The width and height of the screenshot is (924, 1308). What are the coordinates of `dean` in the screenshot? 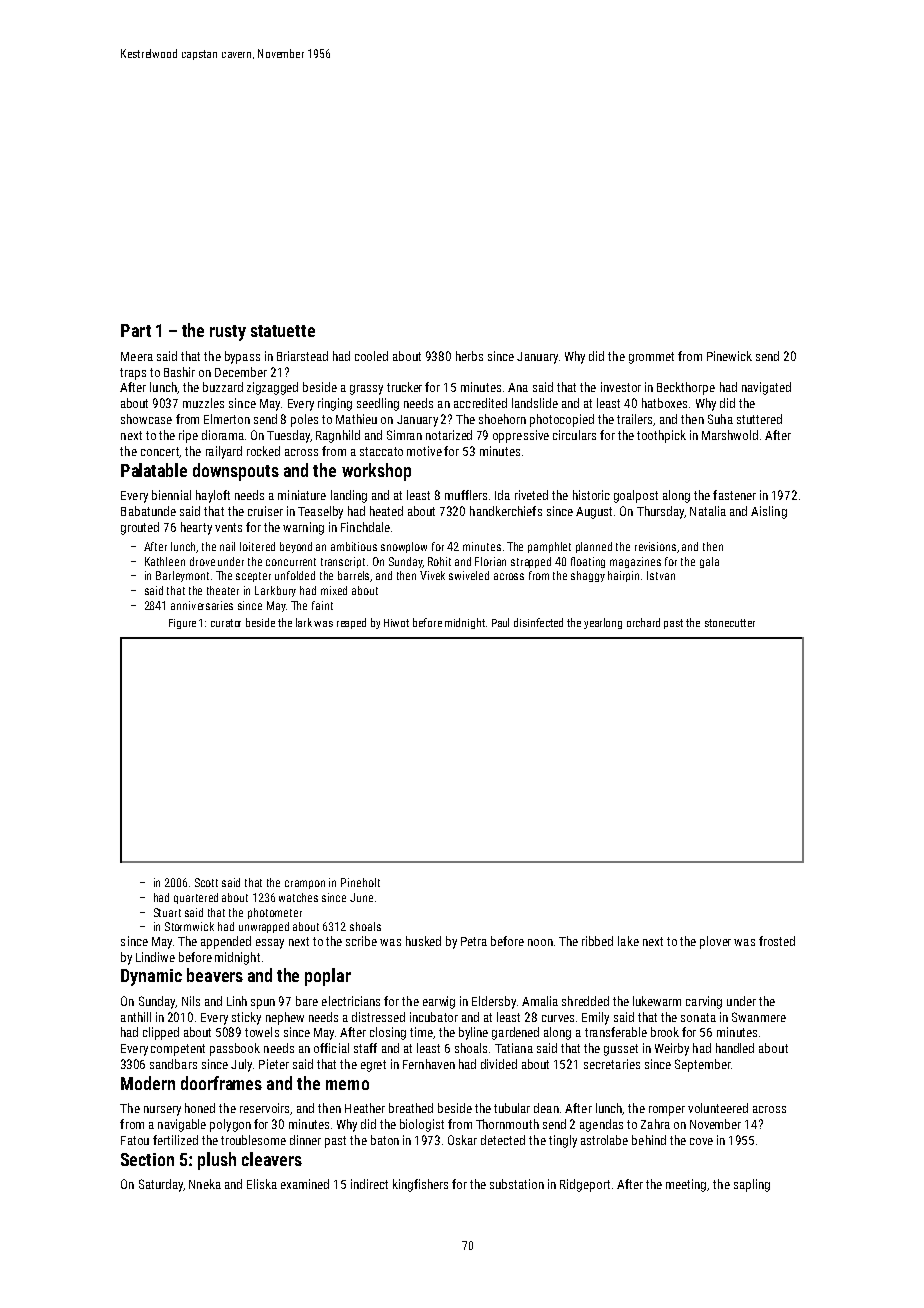 It's located at (546, 1108).
